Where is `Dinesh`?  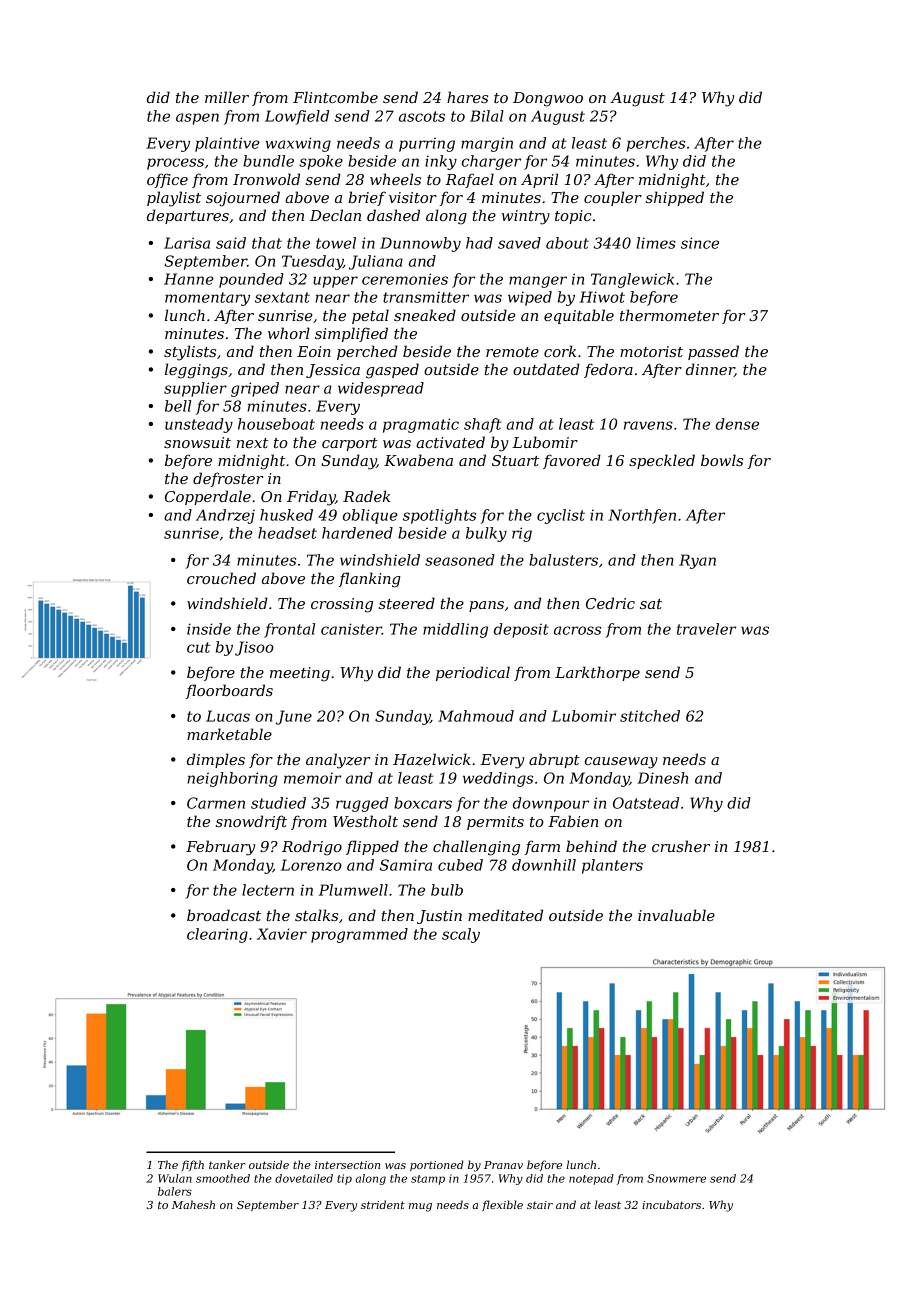
Dinesh is located at coordinates (662, 778).
